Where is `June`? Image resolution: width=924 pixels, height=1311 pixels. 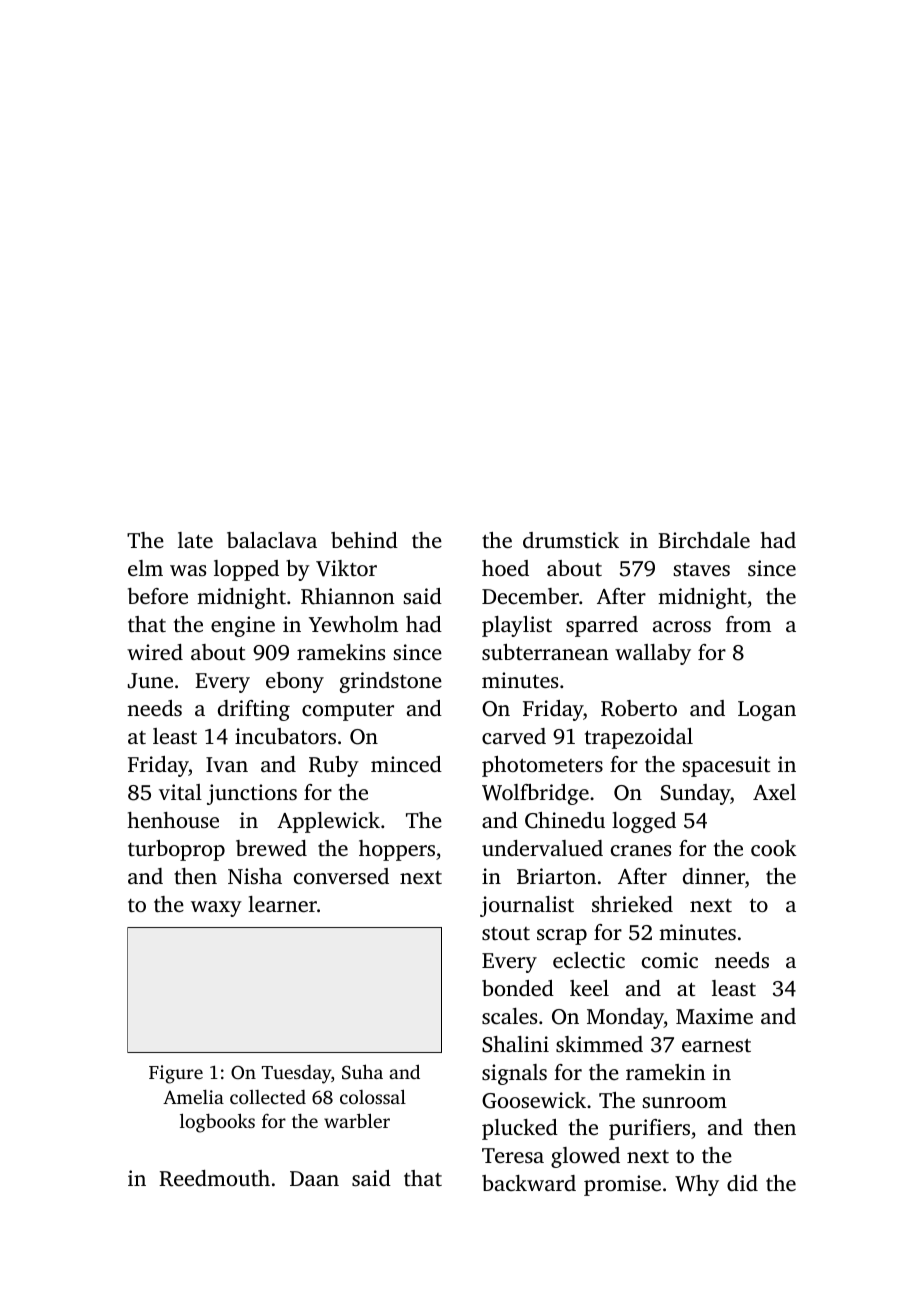
June is located at coordinates (150, 681).
